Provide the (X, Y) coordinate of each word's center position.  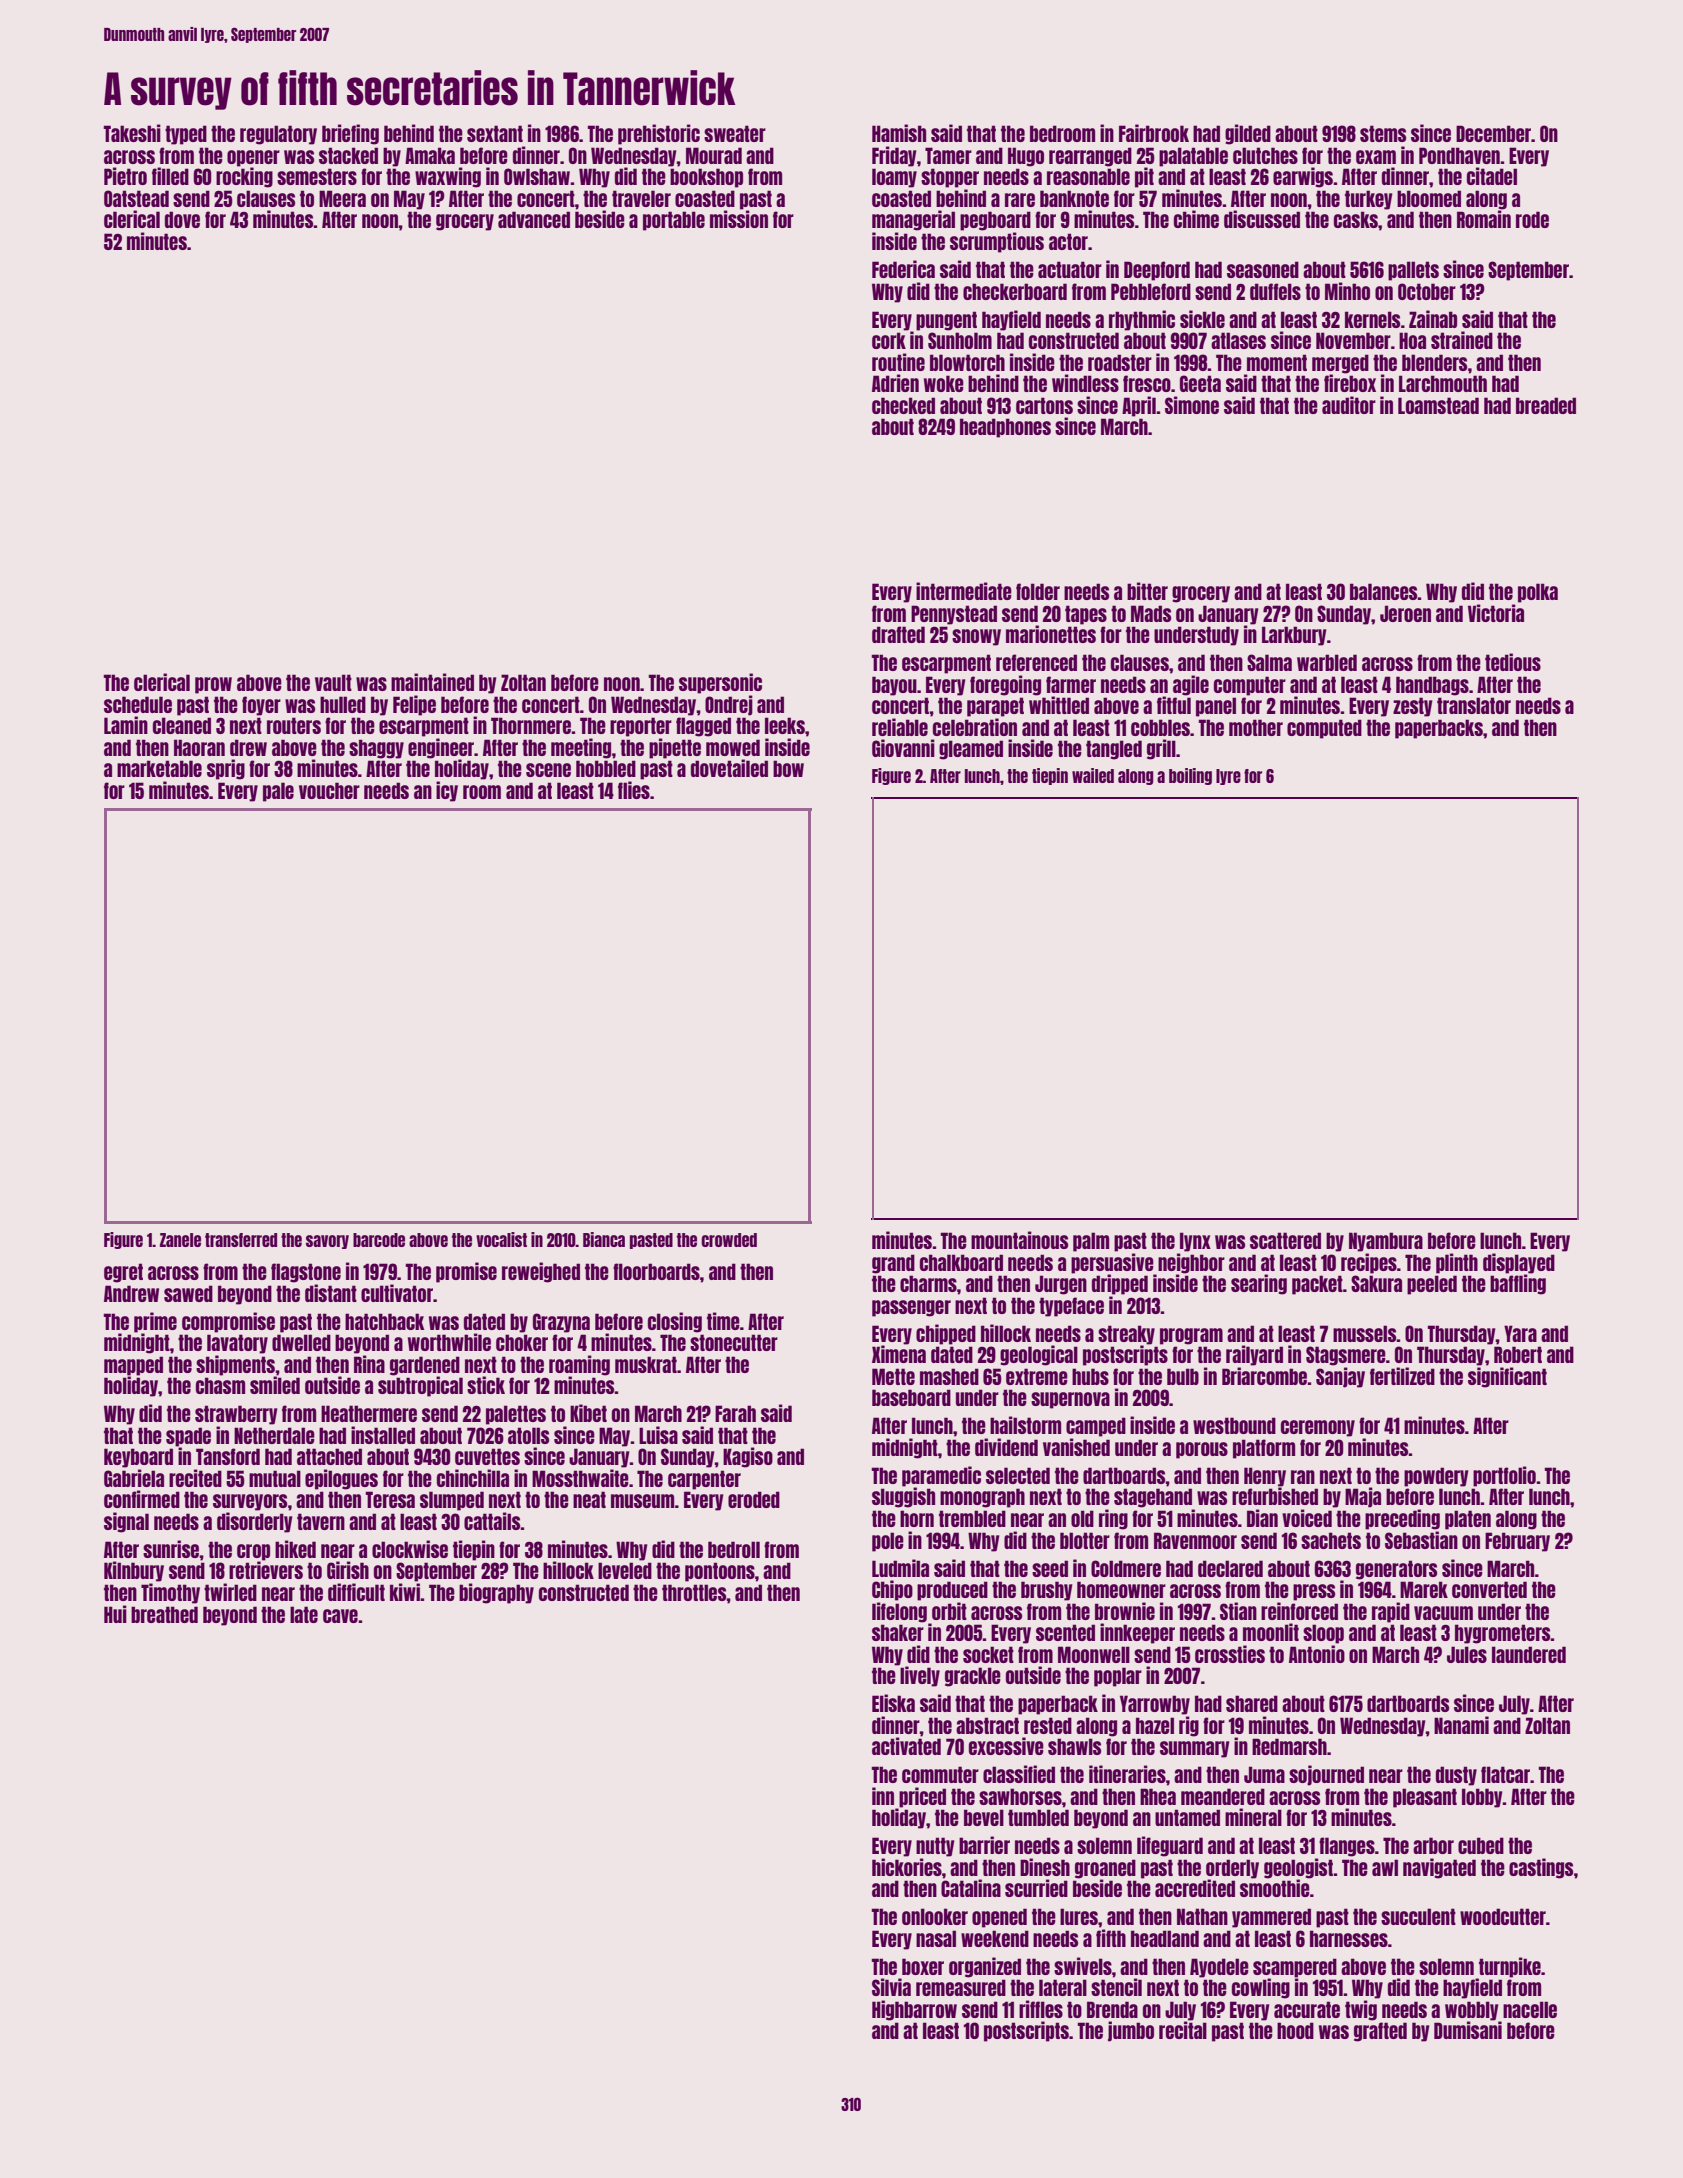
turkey (1369, 200)
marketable (159, 768)
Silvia (891, 1987)
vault (333, 682)
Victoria (1496, 613)
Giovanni (903, 748)
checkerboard (1015, 291)
